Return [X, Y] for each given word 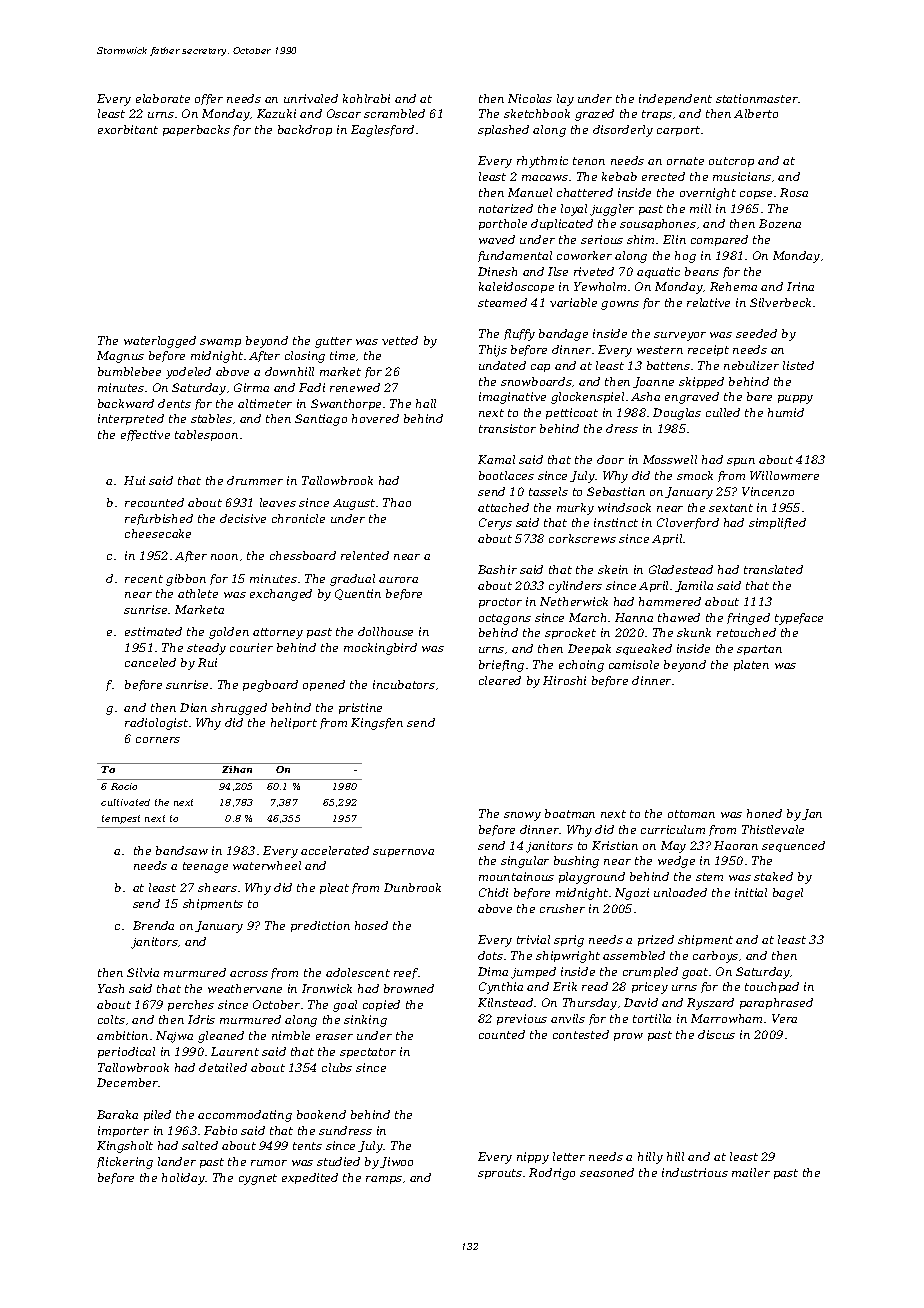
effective [145, 435]
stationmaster [757, 98]
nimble [291, 1035]
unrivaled [311, 98]
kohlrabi [366, 98]
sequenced [793, 846]
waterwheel [267, 865]
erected [663, 176]
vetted [400, 340]
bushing [576, 862]
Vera [784, 1018]
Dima [493, 971]
